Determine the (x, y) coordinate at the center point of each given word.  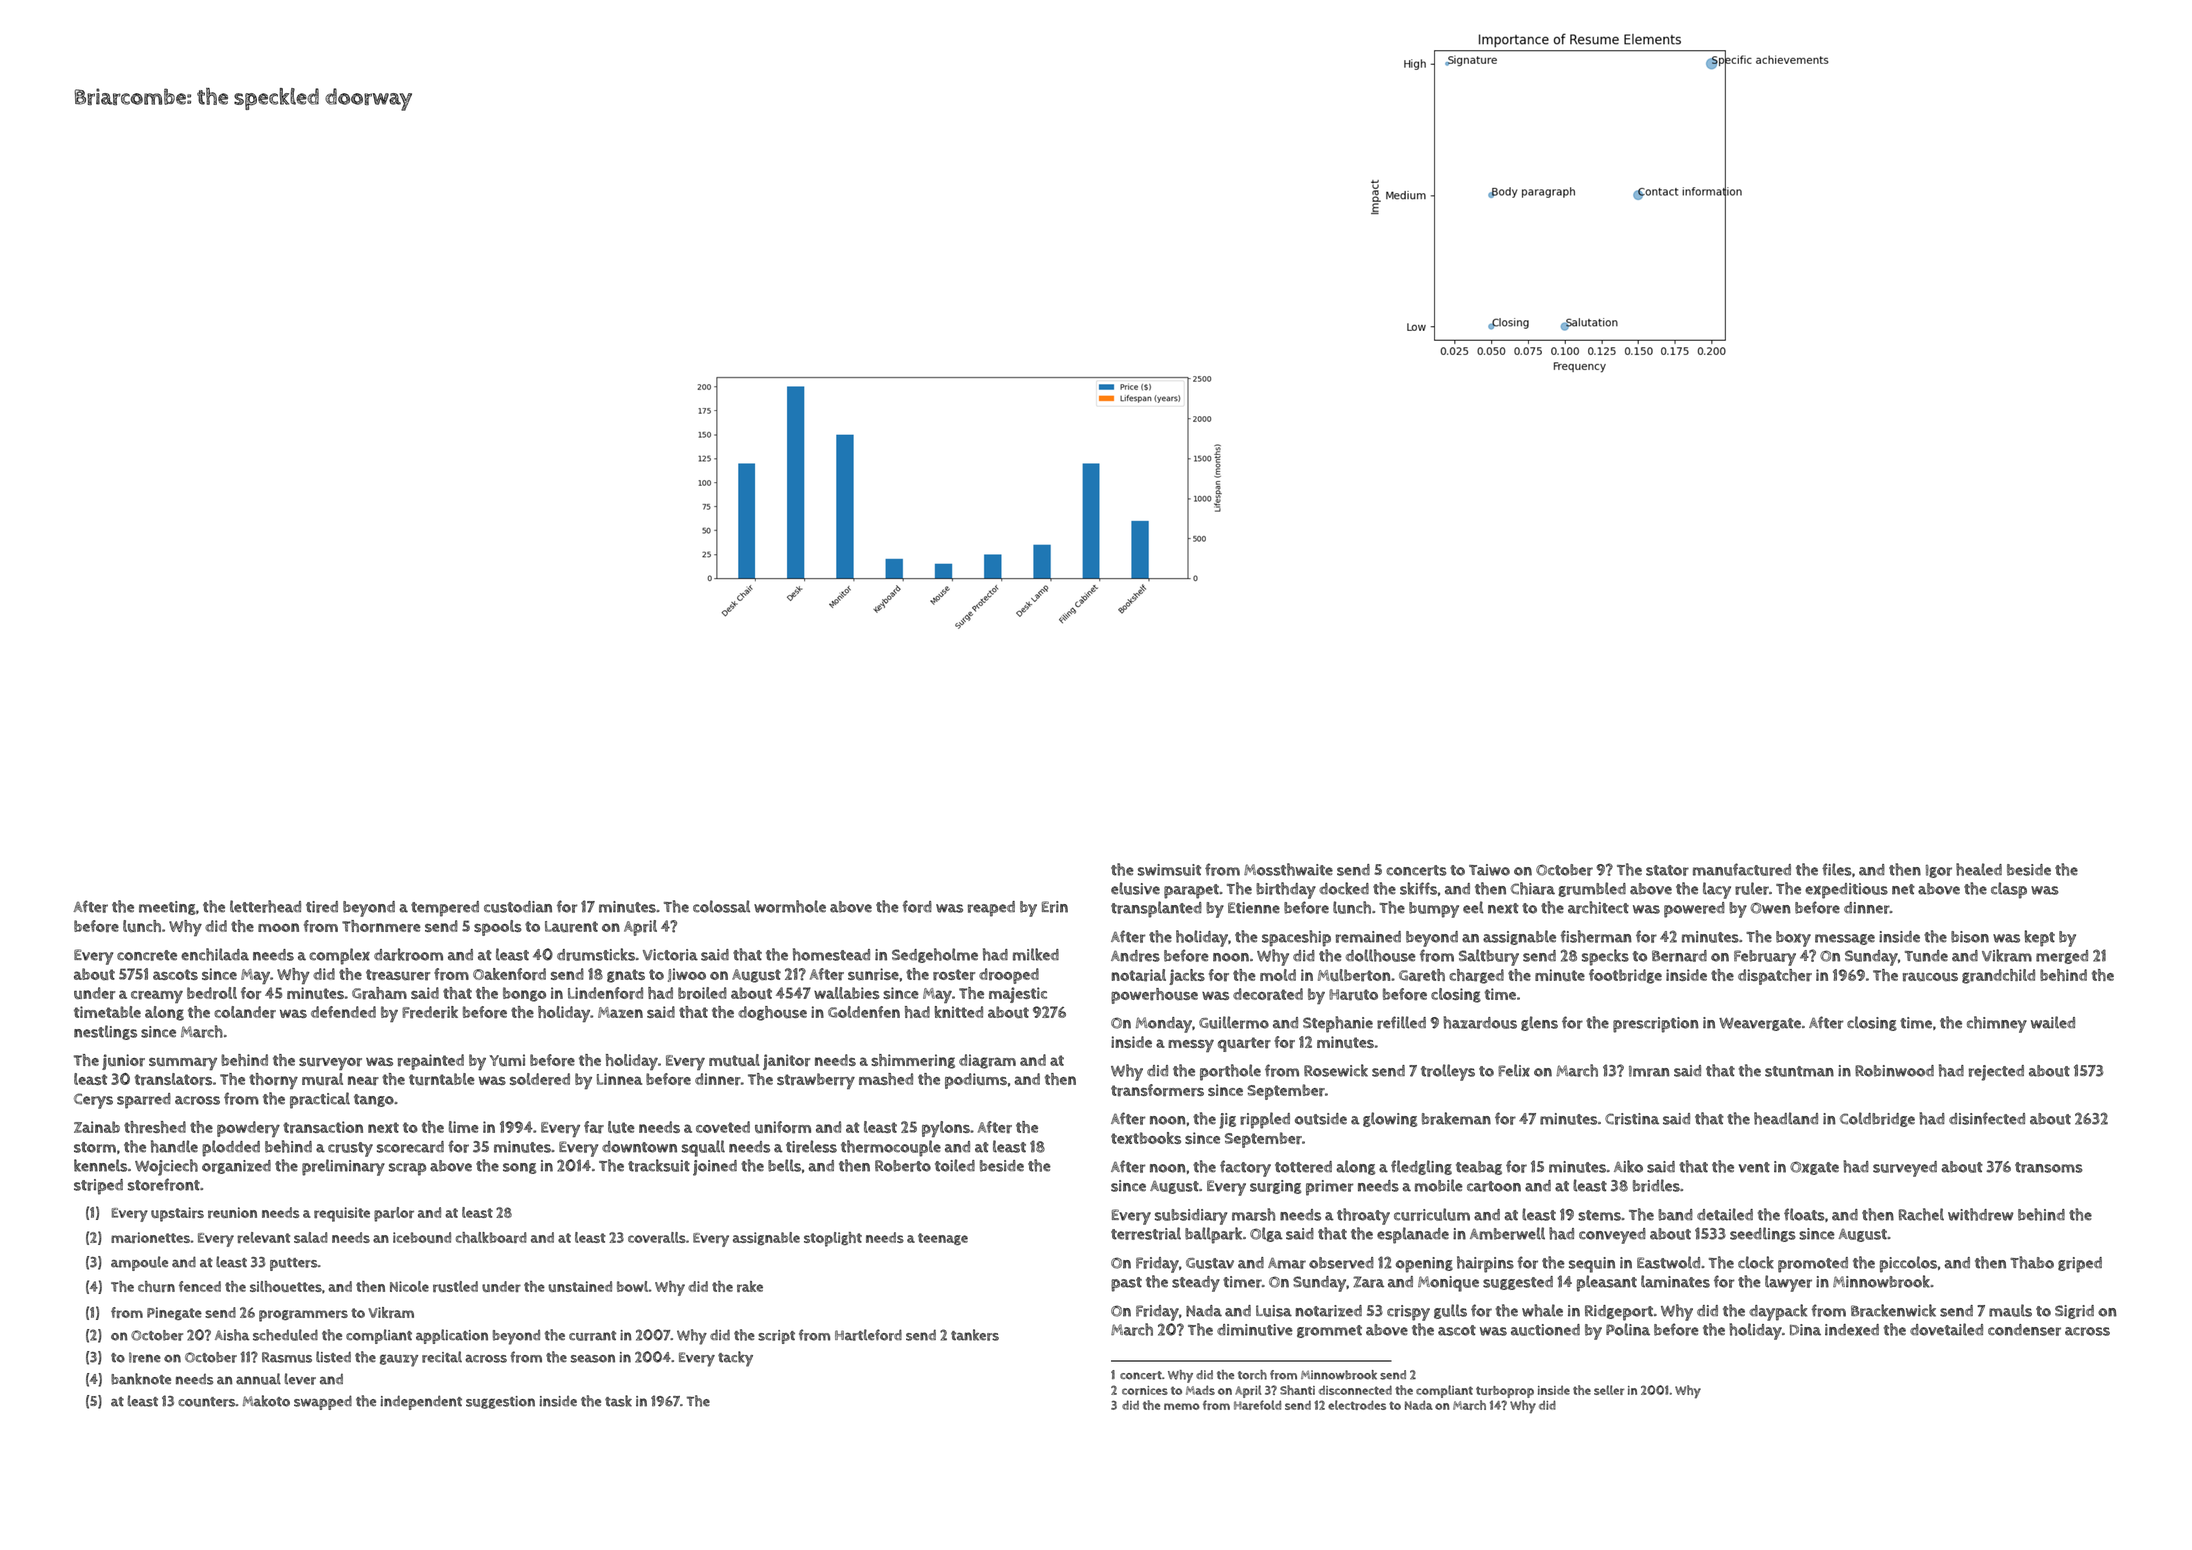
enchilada (215, 954)
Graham (379, 993)
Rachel (1921, 1214)
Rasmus (287, 1357)
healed (1979, 869)
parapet (1191, 891)
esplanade (1413, 1235)
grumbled (1592, 889)
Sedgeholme (935, 955)
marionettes (150, 1237)
